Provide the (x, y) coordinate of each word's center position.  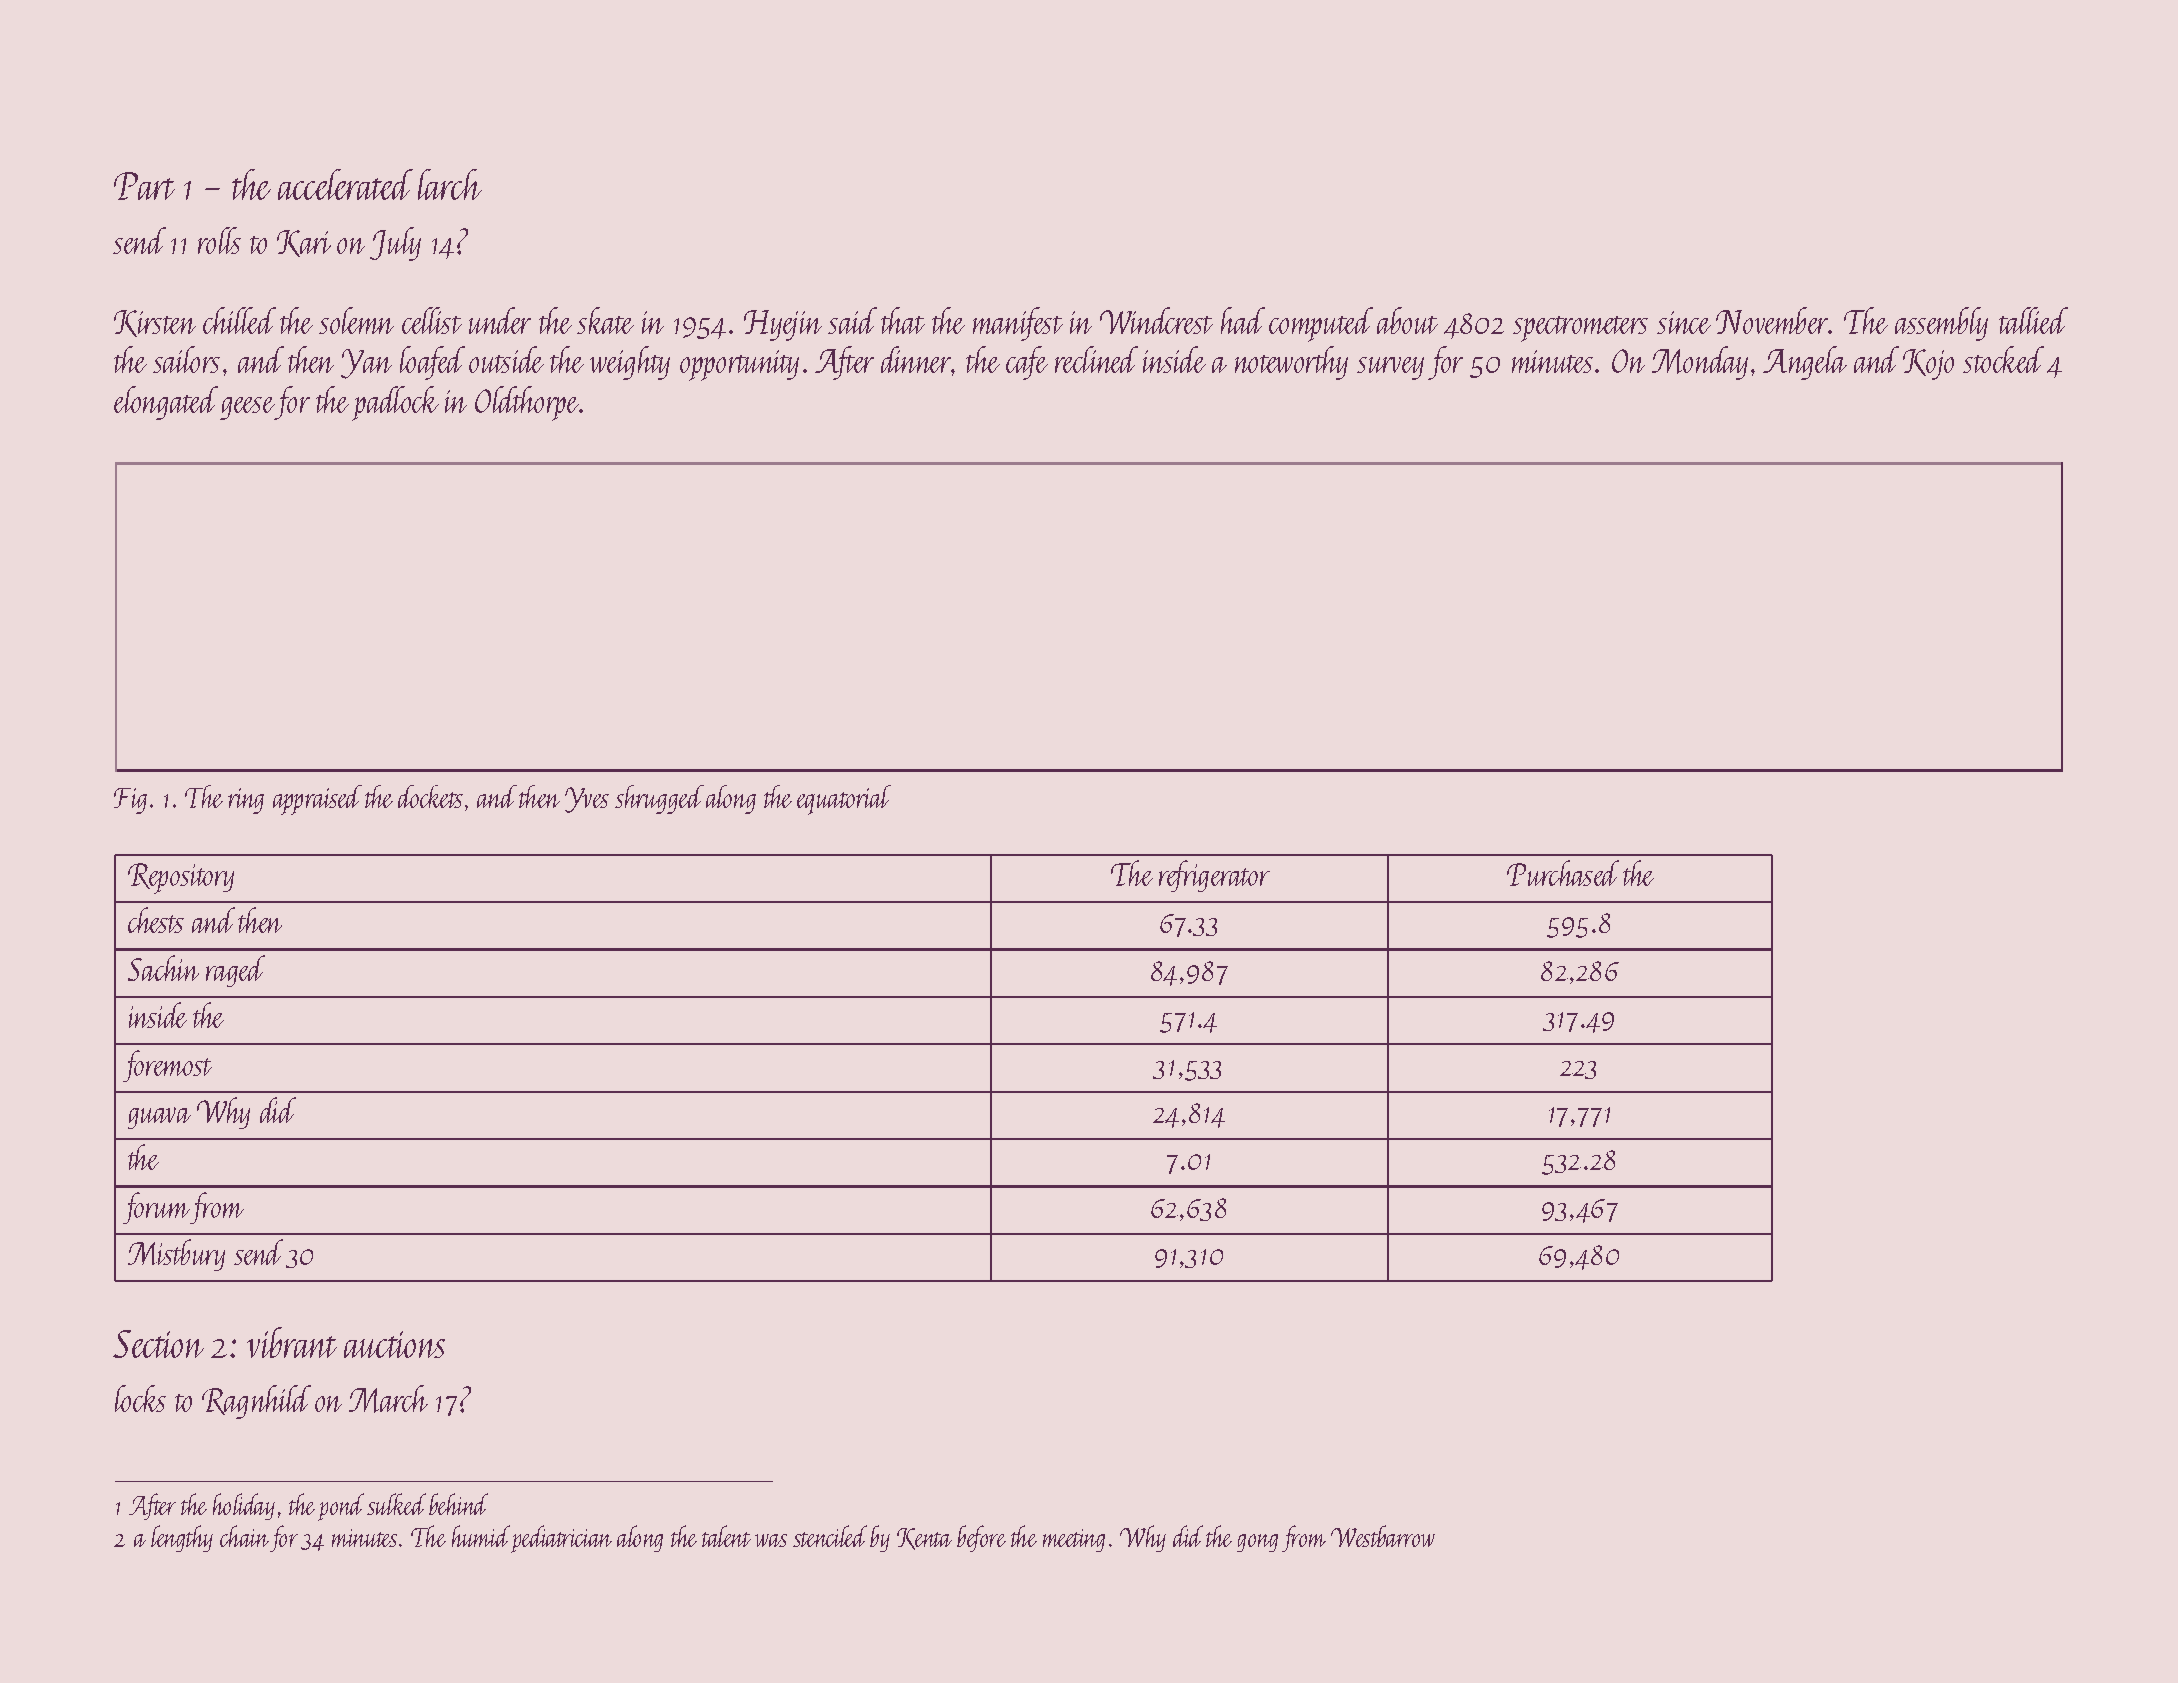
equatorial (844, 800)
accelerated (345, 184)
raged (235, 971)
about (1407, 320)
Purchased (1563, 873)
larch (450, 184)
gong (1257, 1543)
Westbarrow (1383, 1536)
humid (481, 1536)
